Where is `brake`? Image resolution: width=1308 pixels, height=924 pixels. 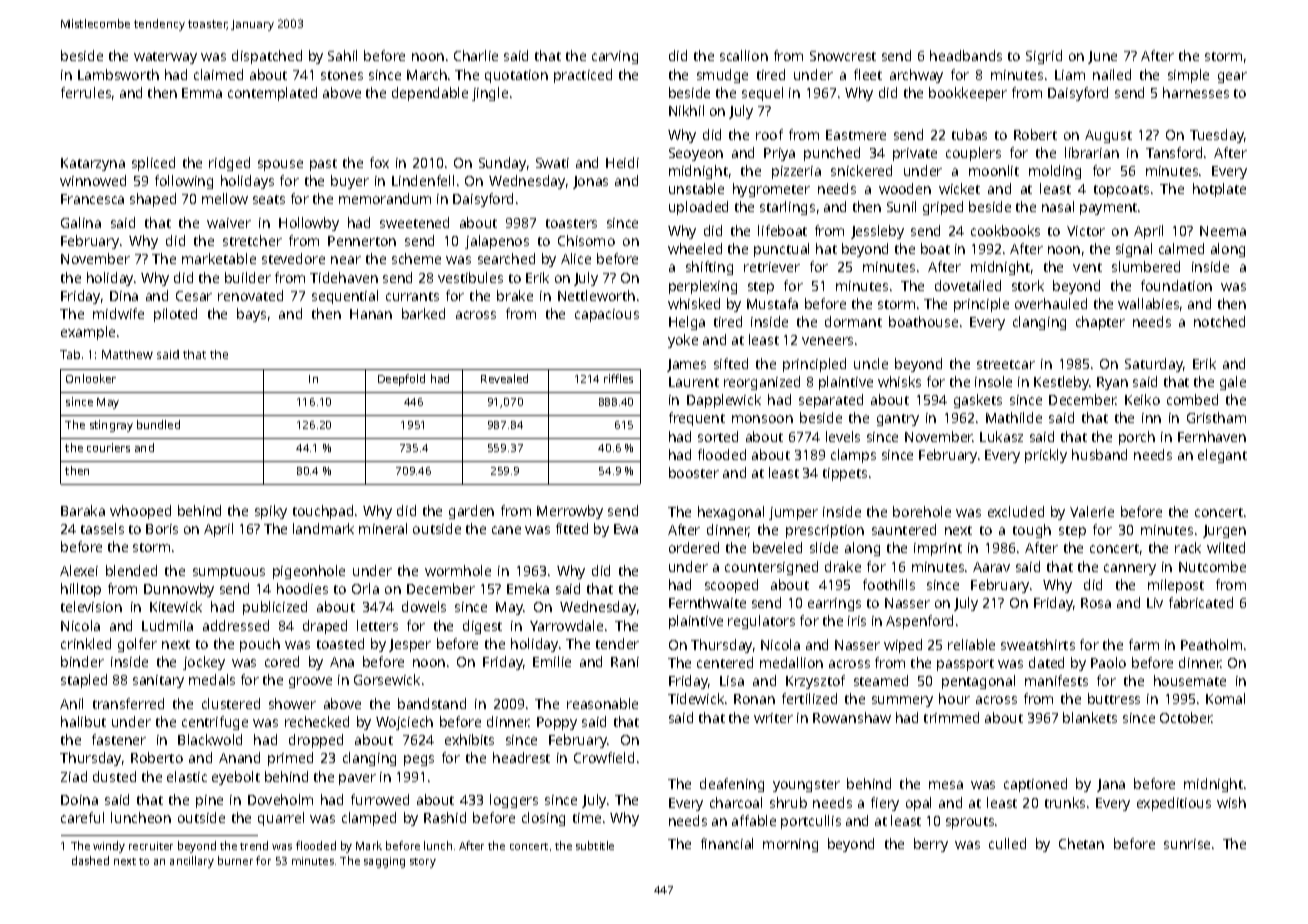 brake is located at coordinates (515, 295).
